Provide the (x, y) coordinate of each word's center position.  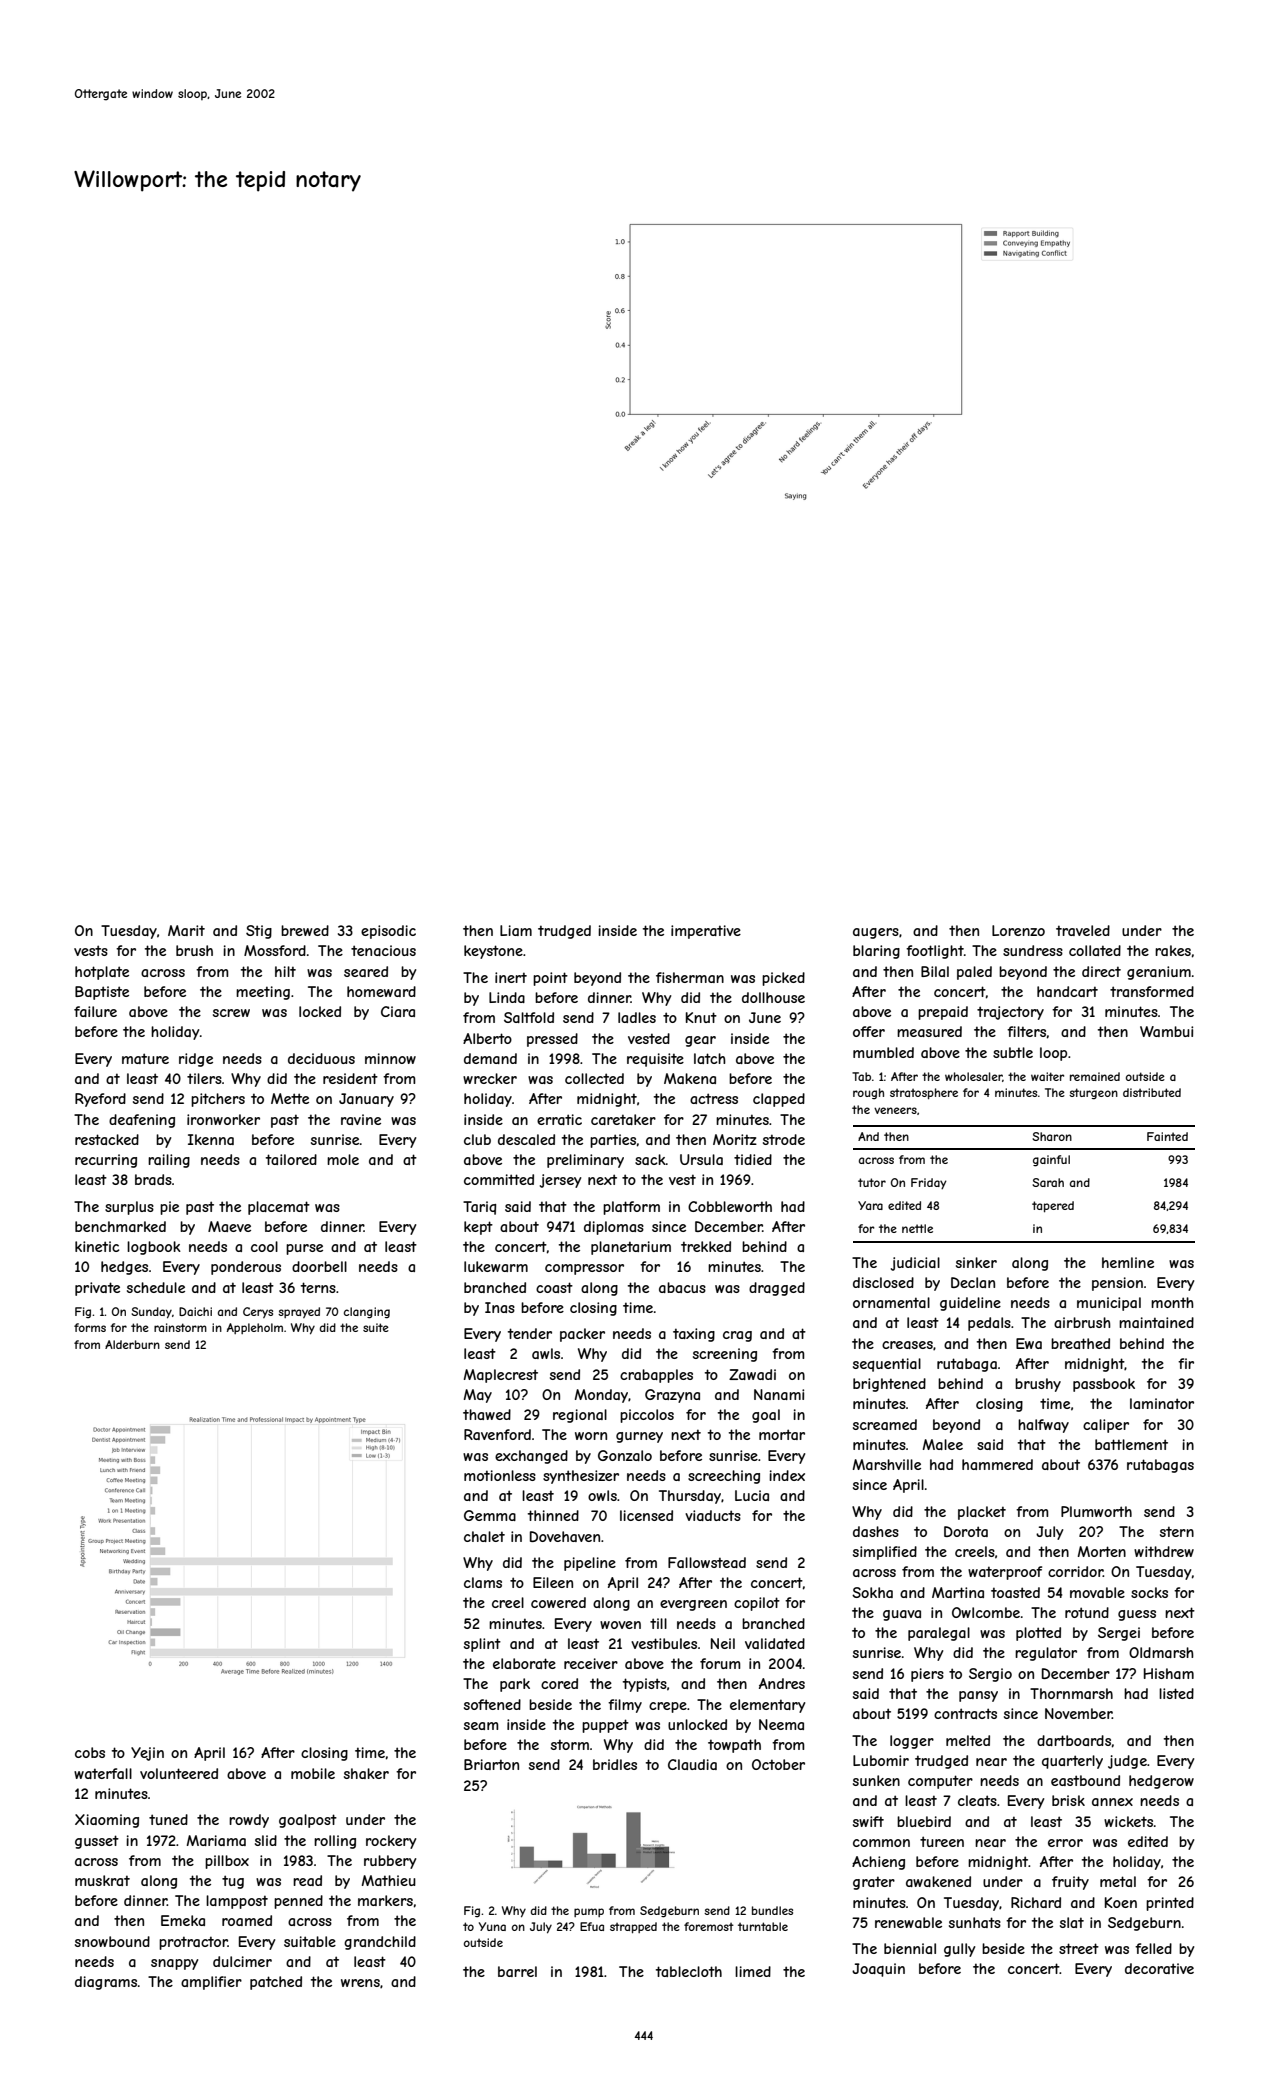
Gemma (490, 1515)
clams (483, 1582)
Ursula (701, 1159)
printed (1170, 1904)
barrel (517, 1971)
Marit (186, 930)
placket (982, 1513)
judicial (915, 1264)
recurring (106, 1161)
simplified (885, 1553)
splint (482, 1645)
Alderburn (132, 1344)
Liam (516, 930)
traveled (1083, 930)
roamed (247, 1920)
